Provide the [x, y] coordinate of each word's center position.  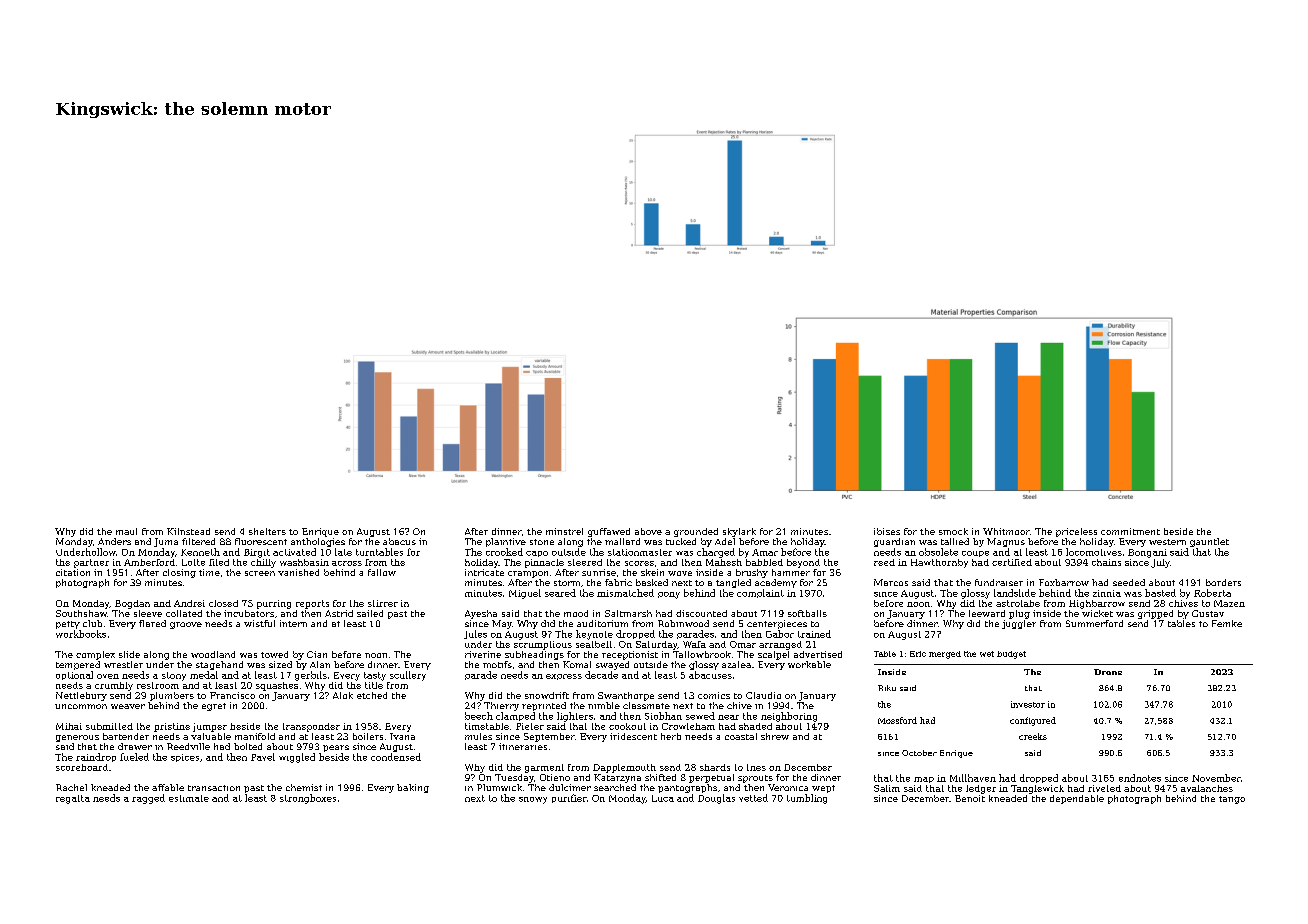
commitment [1130, 531]
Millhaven [973, 778]
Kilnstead [188, 531]
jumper [210, 727]
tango [1232, 800]
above [648, 531]
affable [168, 787]
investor [1028, 704]
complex [95, 655]
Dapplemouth [624, 768]
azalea [736, 664]
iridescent [633, 736]
